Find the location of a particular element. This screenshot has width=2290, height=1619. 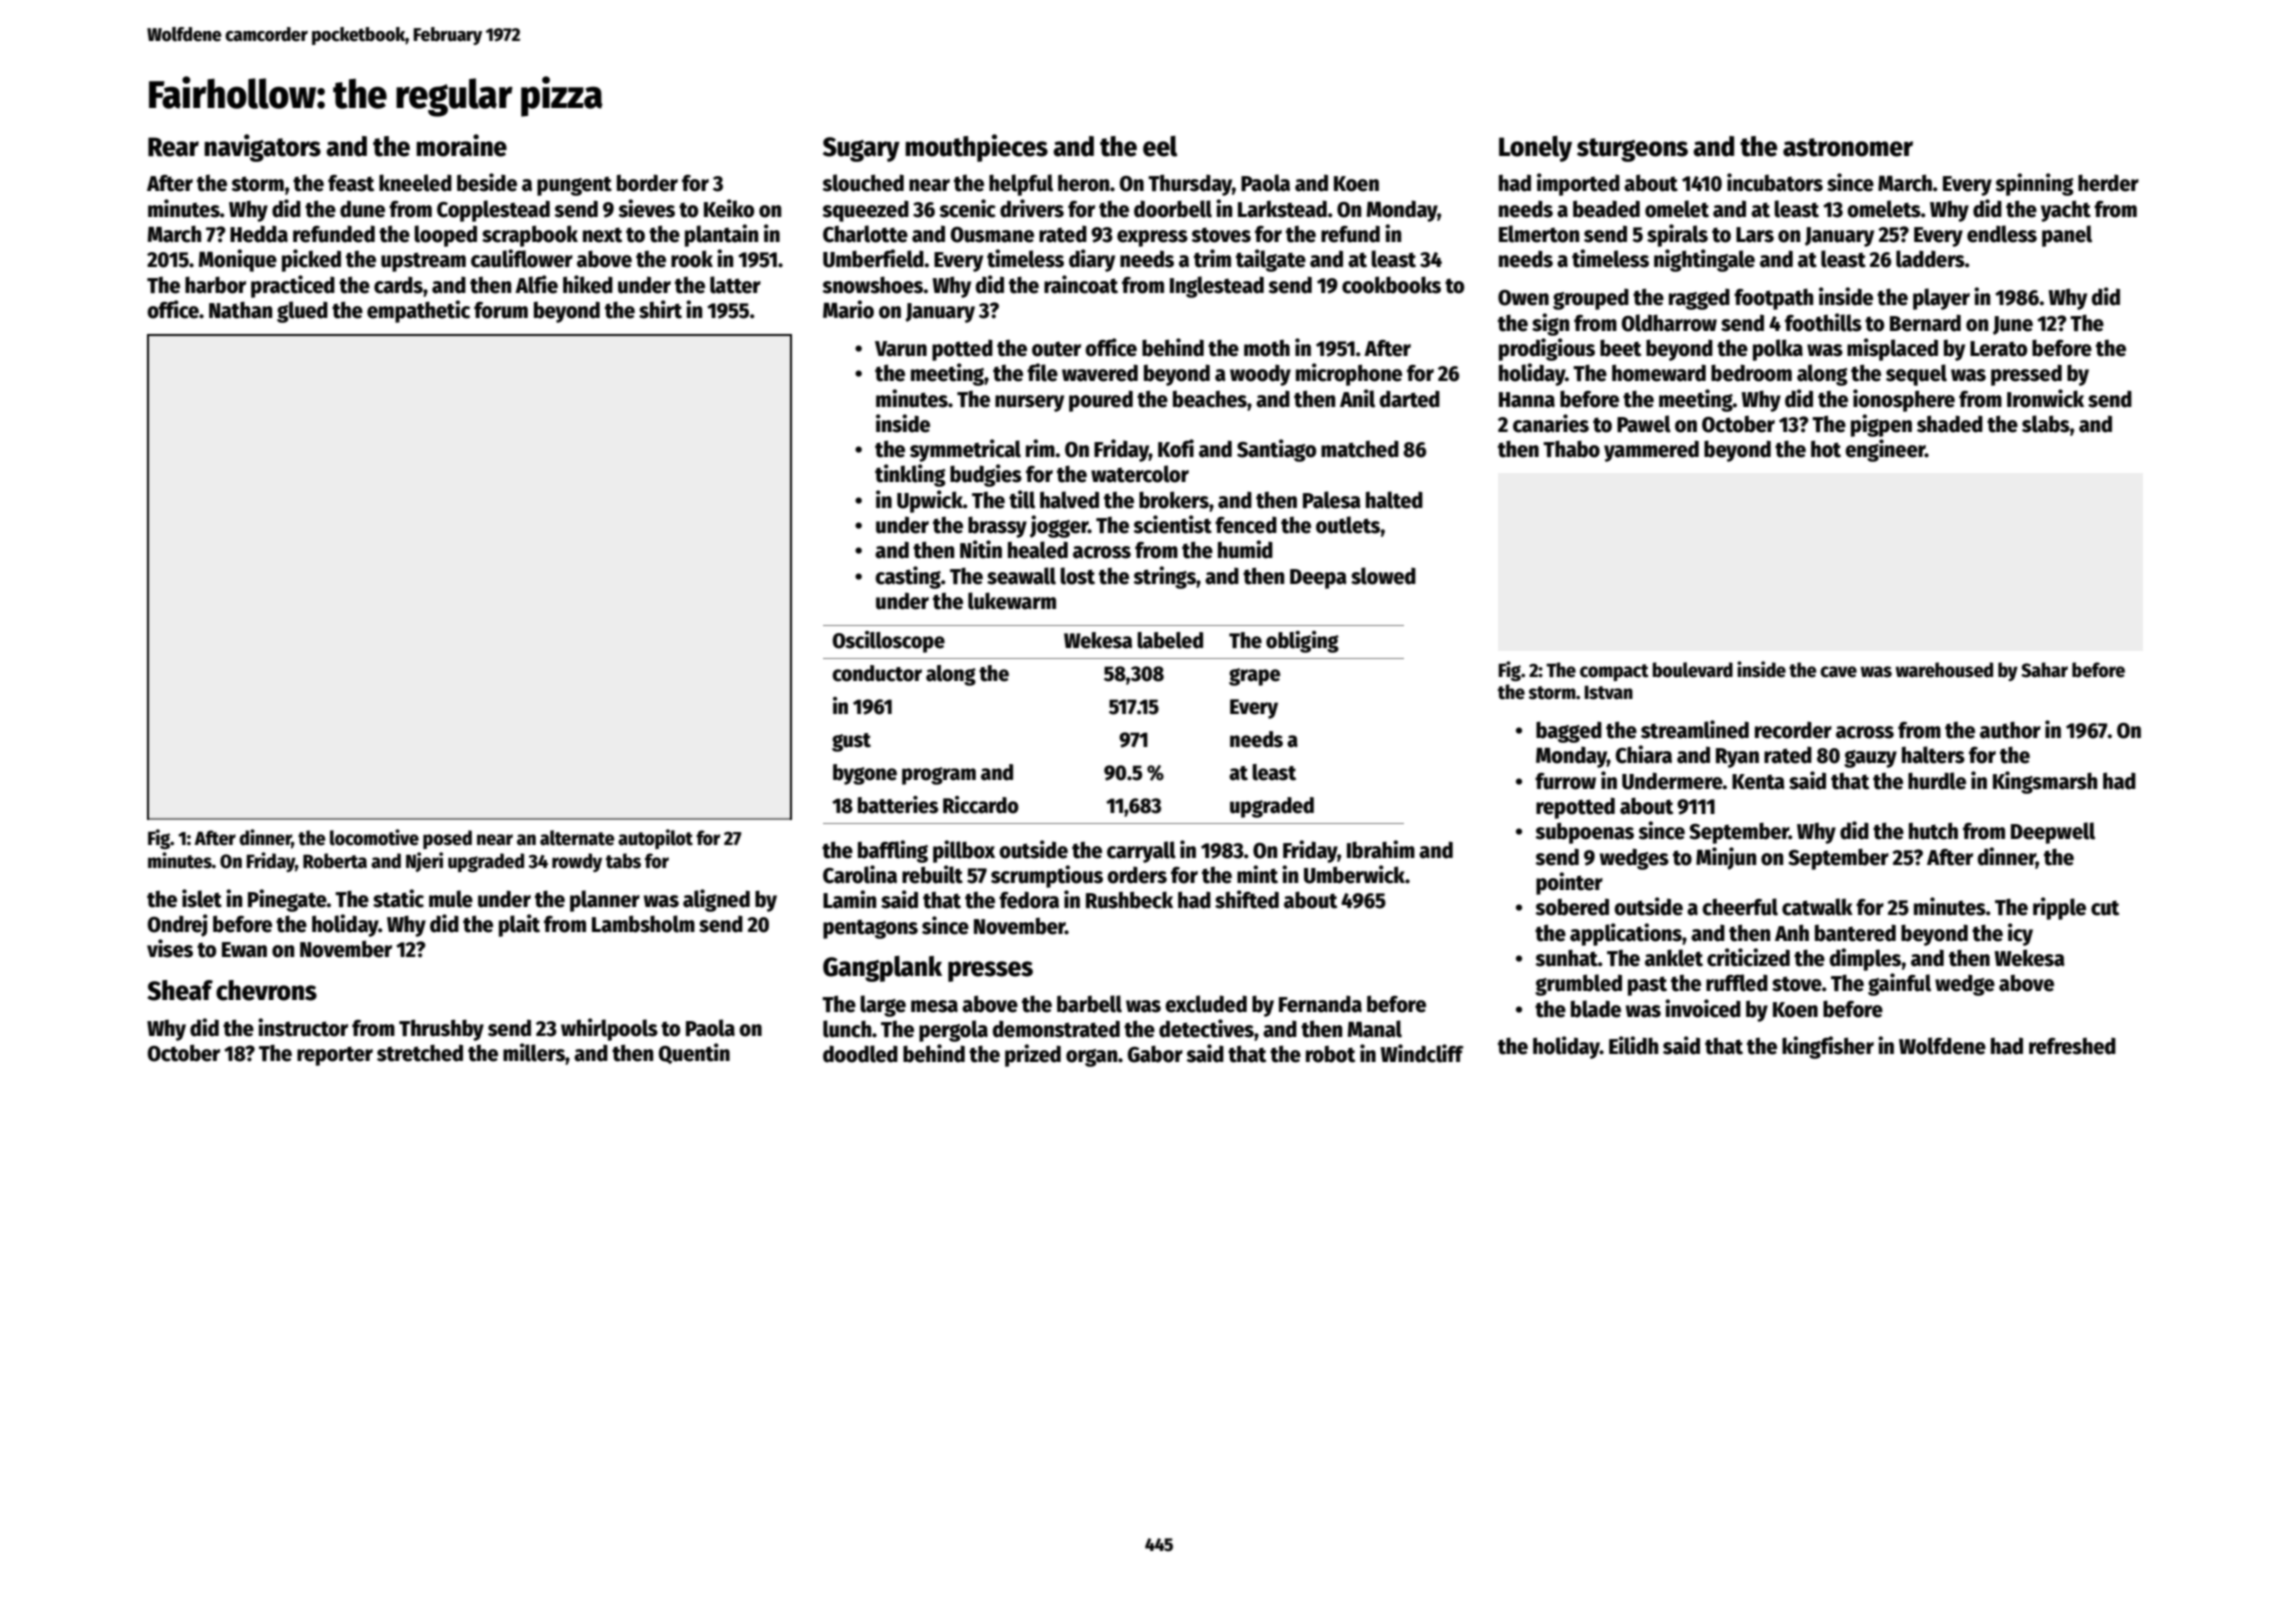

Sheaf is located at coordinates (180, 990).
